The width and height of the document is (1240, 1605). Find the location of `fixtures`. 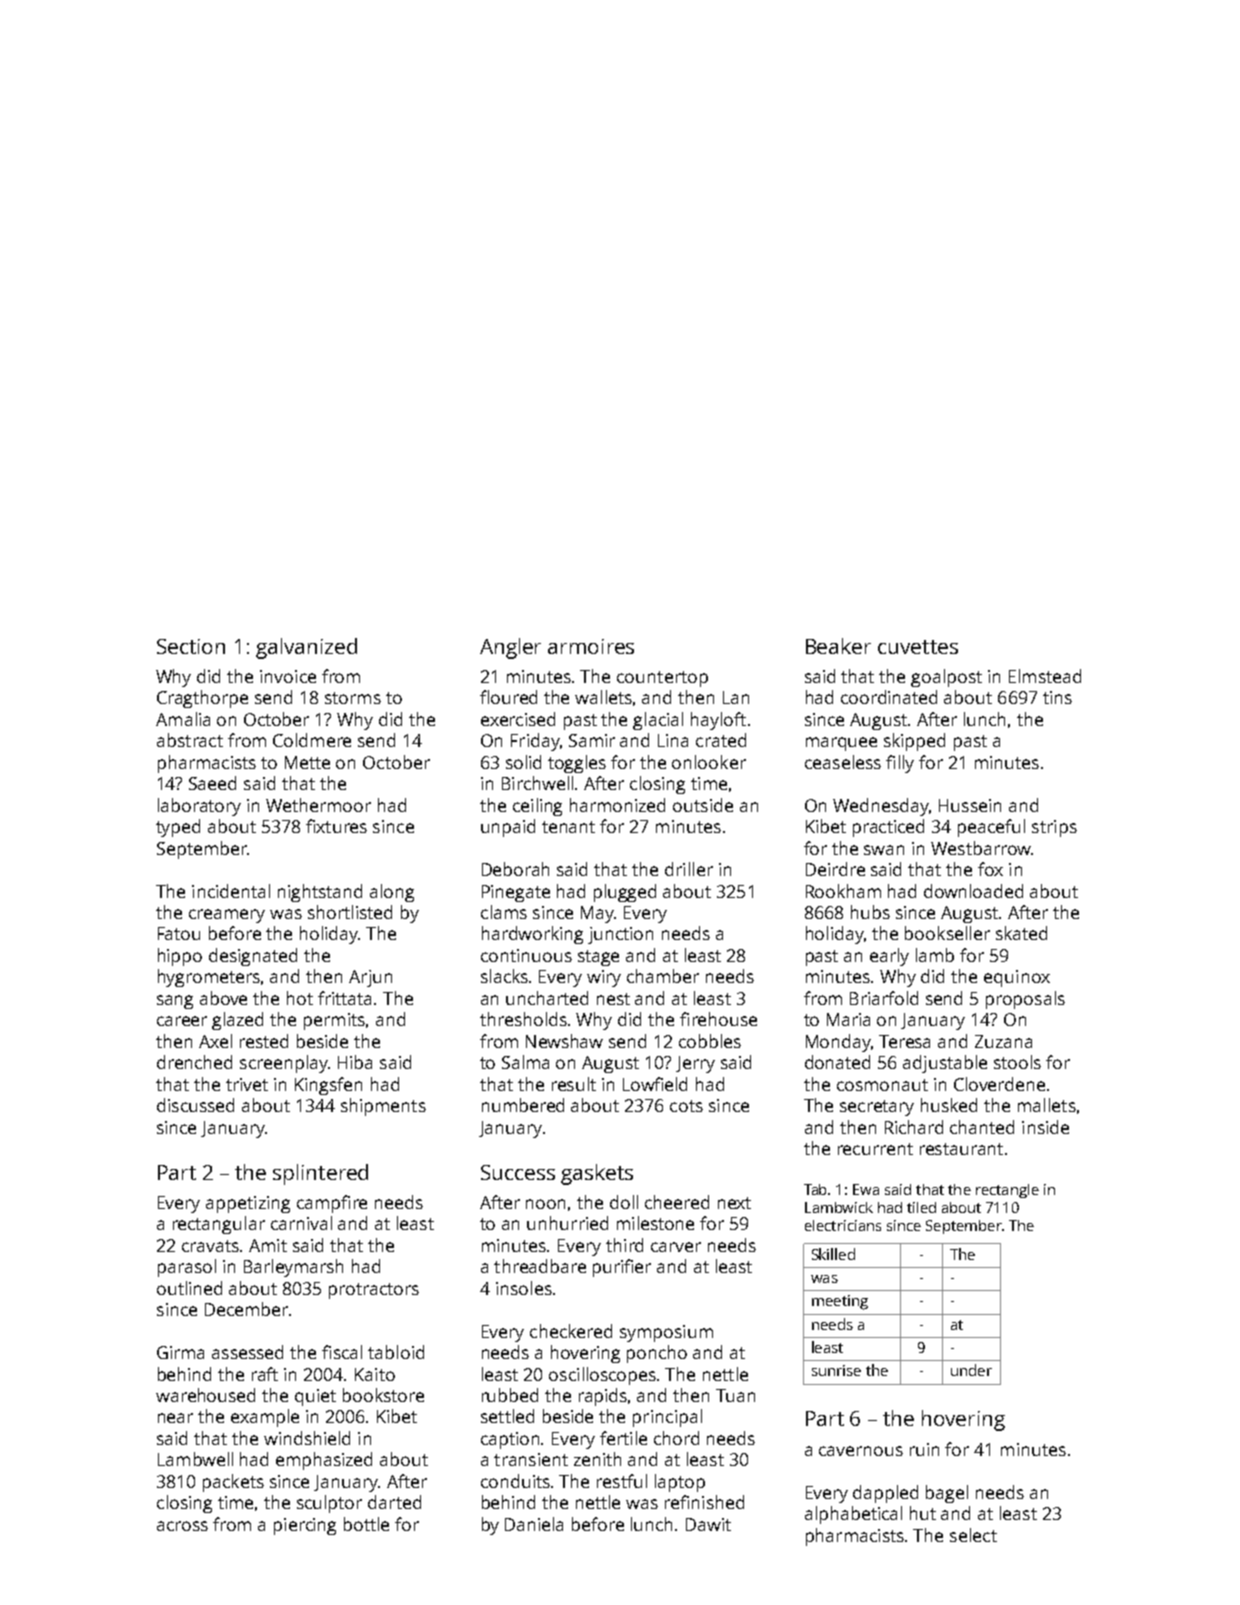

fixtures is located at coordinates (336, 826).
